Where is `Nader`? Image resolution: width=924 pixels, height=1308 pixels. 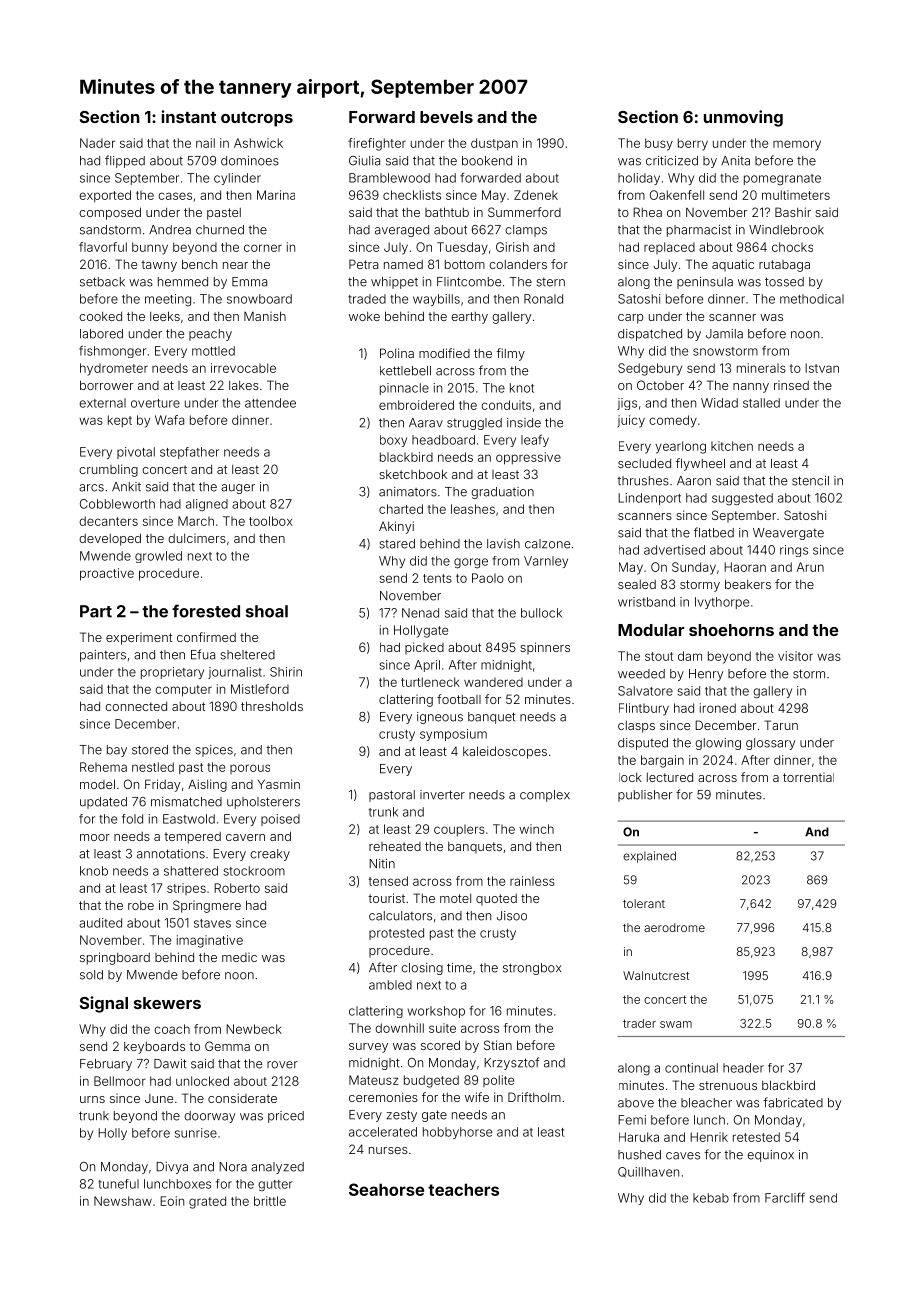
Nader is located at coordinates (97, 143).
